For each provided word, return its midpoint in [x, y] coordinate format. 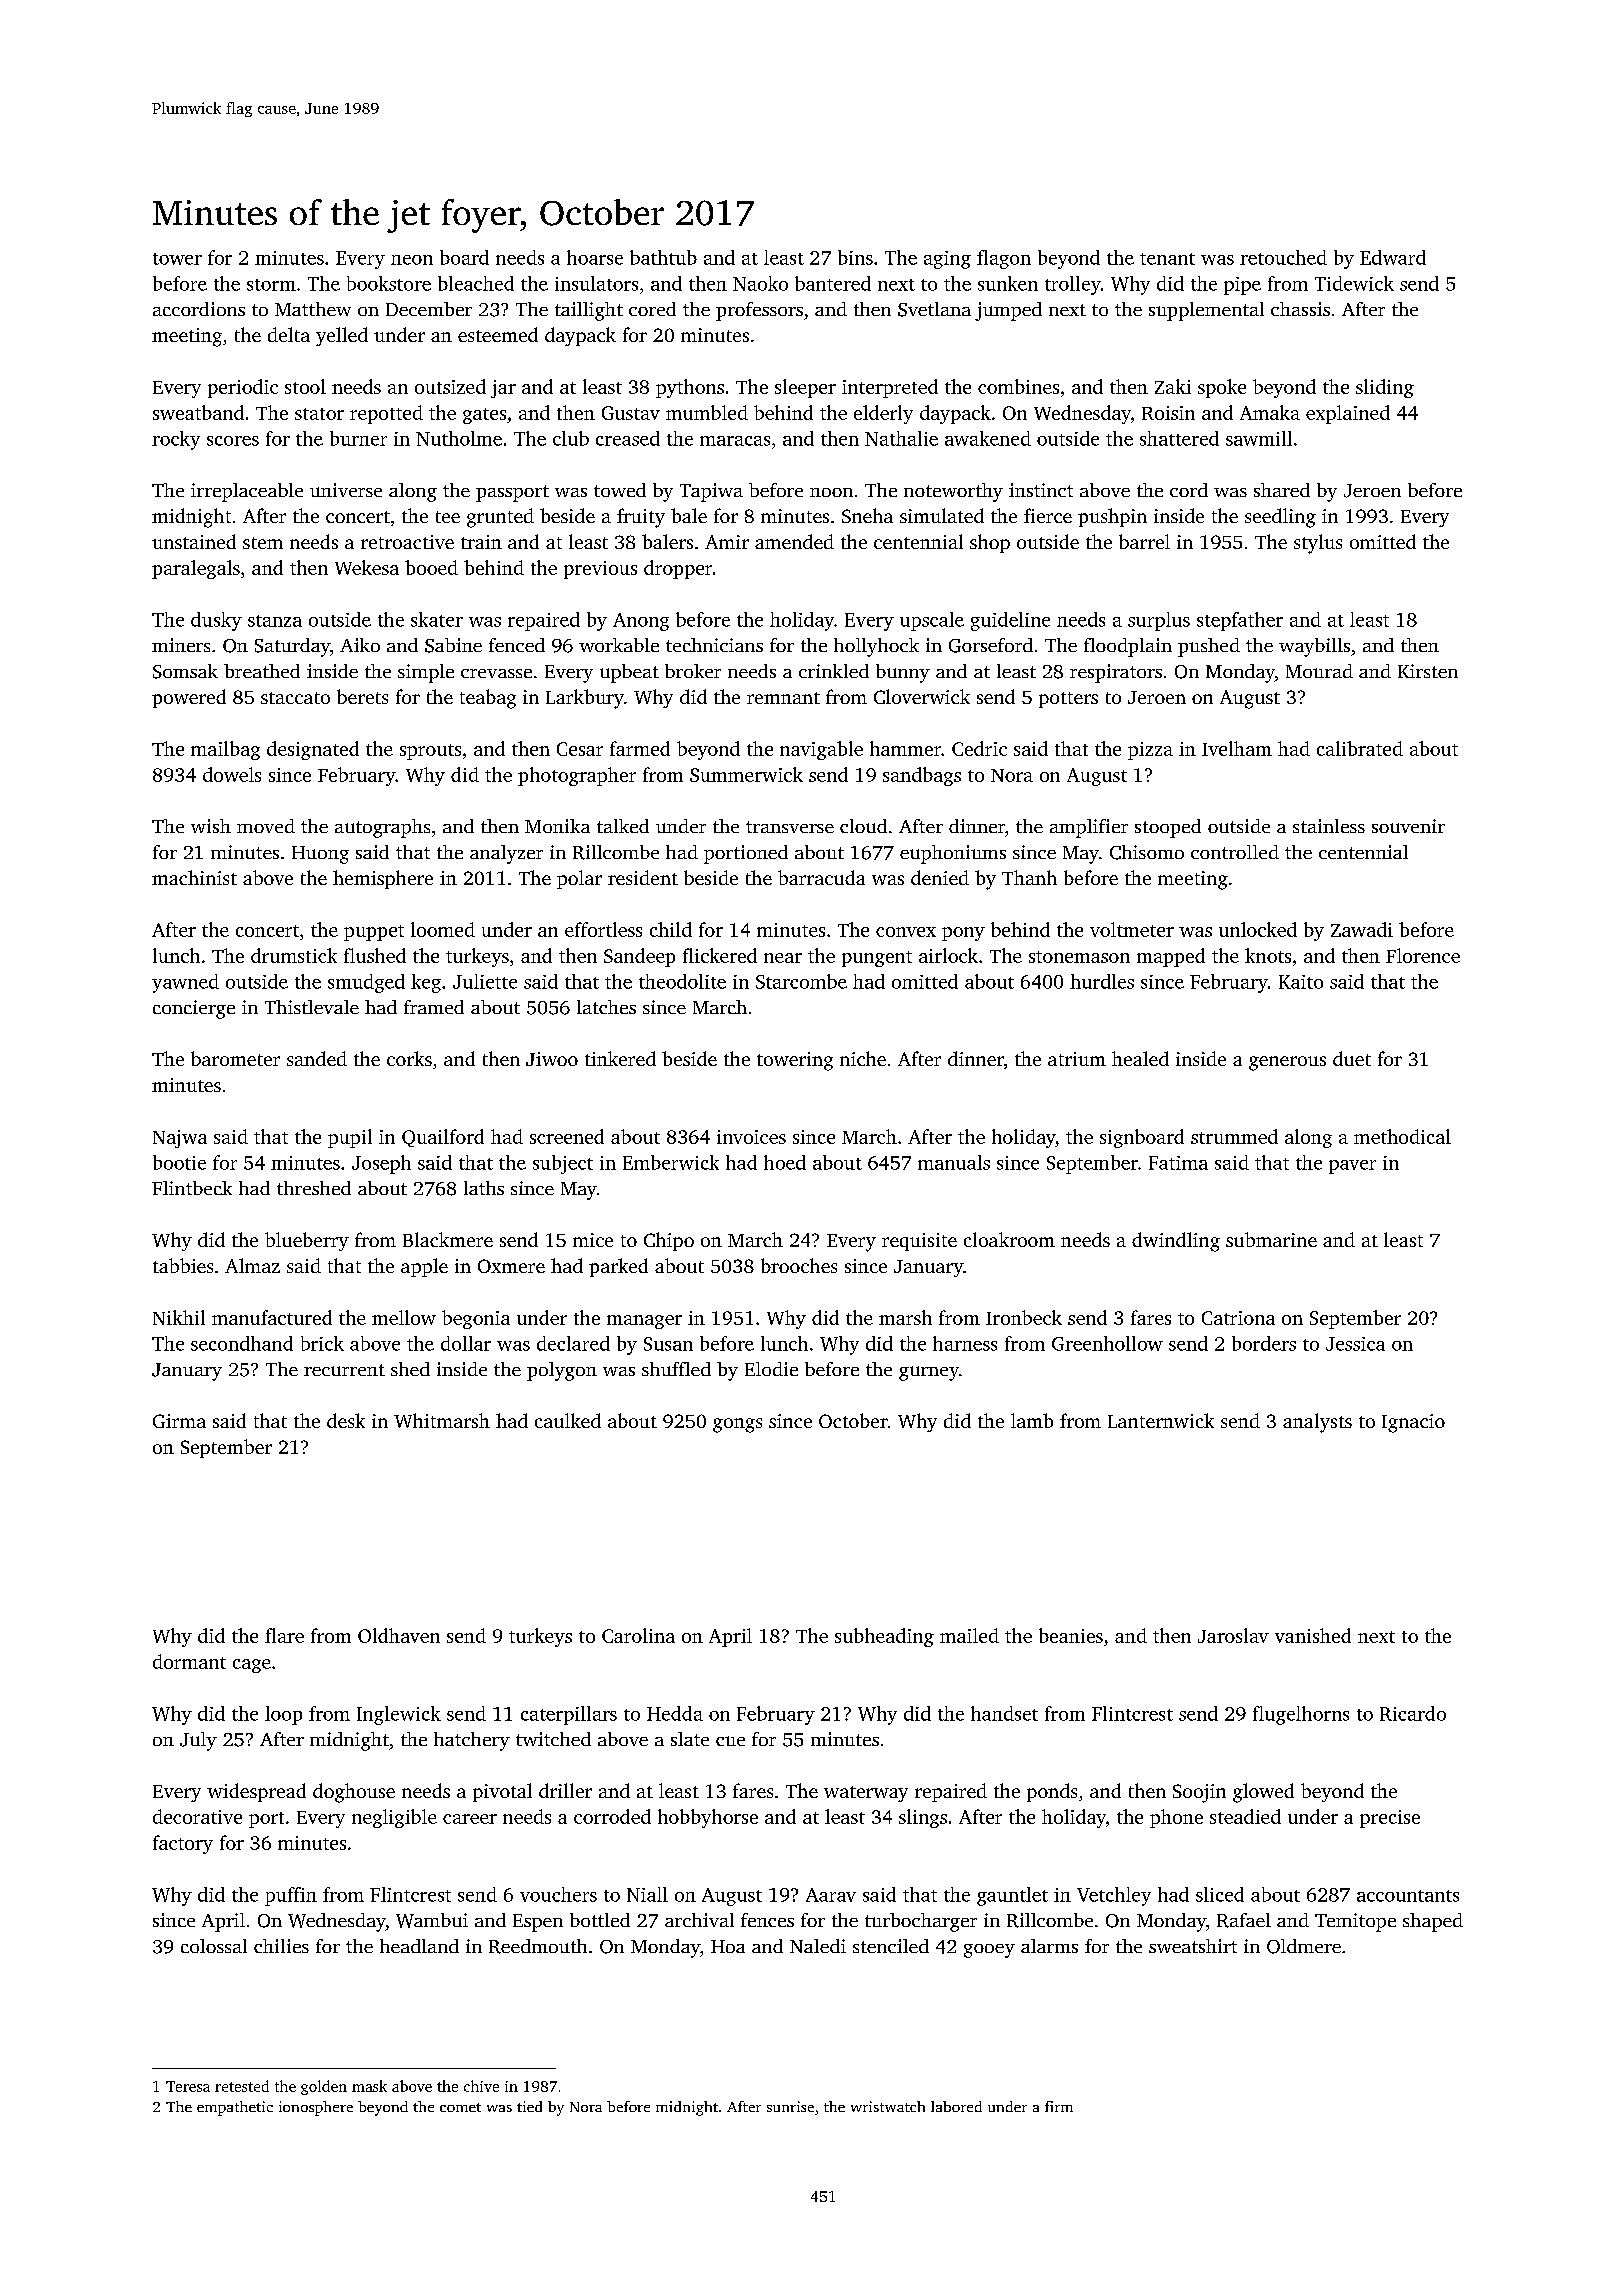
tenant [1167, 259]
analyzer [506, 854]
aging [947, 260]
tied [529, 2106]
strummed [1234, 1136]
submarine [1271, 1239]
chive [481, 2086]
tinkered [620, 1058]
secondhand [242, 1343]
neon [412, 260]
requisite [919, 1242]
